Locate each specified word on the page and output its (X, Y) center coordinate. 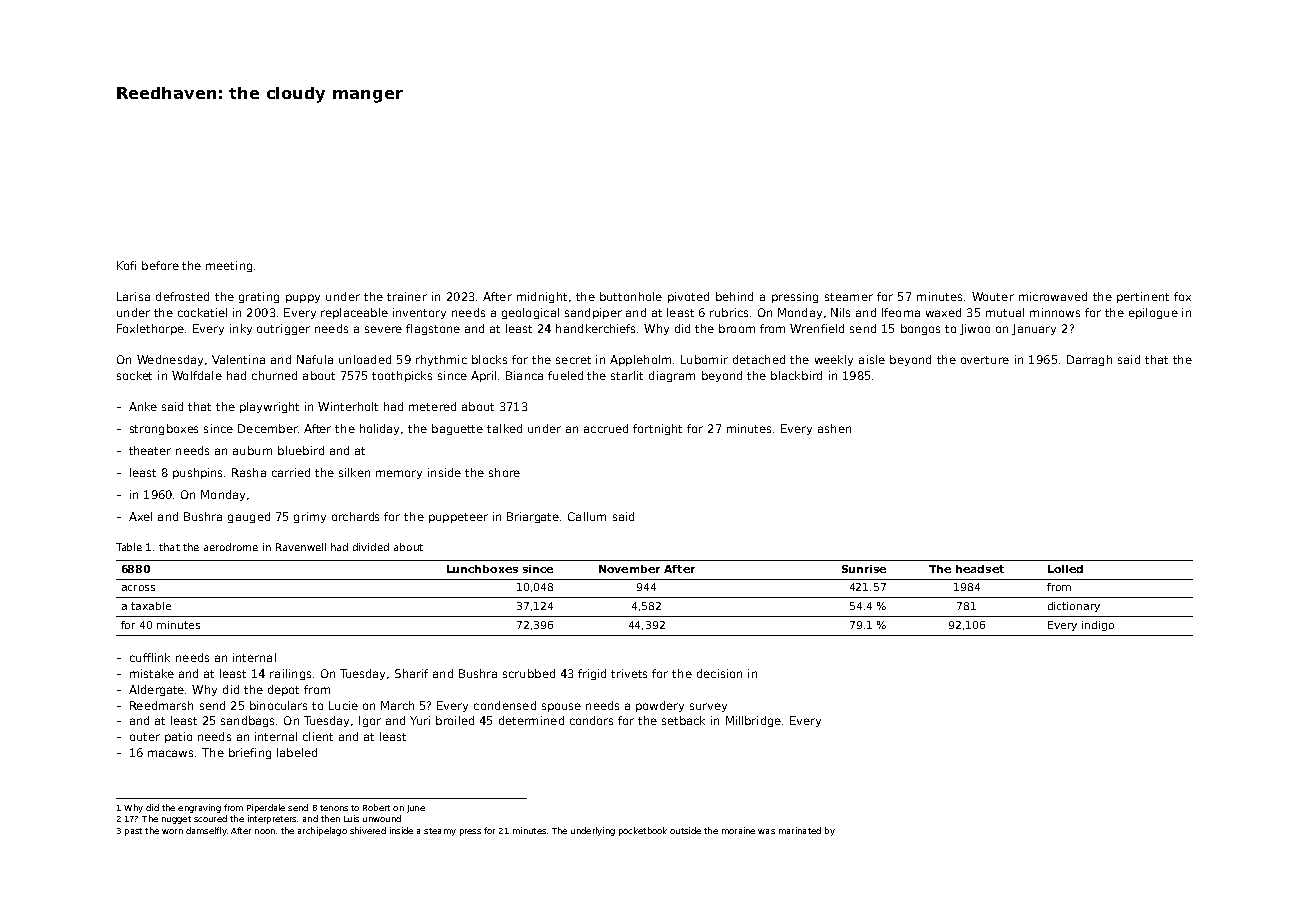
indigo (1098, 626)
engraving (199, 808)
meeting (229, 266)
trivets (629, 673)
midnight (542, 297)
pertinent (1143, 297)
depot (283, 690)
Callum (587, 516)
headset (980, 569)
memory (399, 474)
